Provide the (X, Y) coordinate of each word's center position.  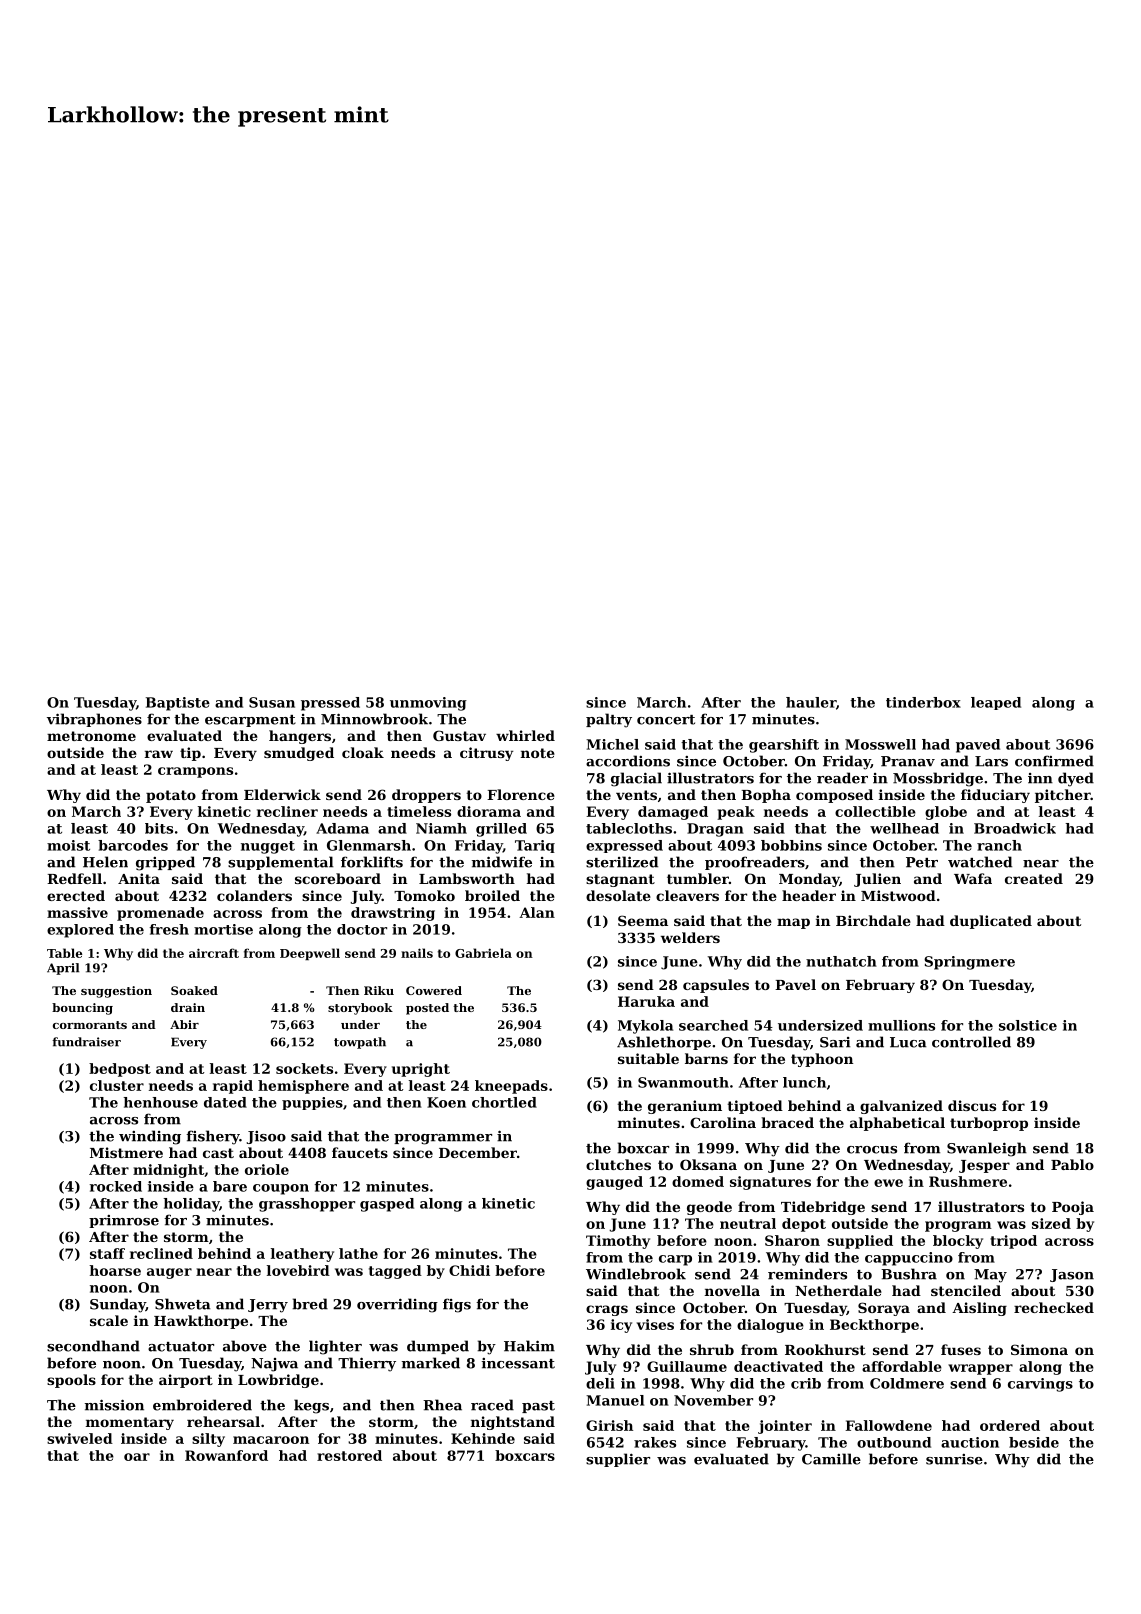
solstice (1028, 1025)
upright (421, 1070)
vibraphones (94, 720)
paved (978, 746)
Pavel (795, 984)
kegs (311, 1406)
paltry (609, 720)
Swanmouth (683, 1082)
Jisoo (266, 1137)
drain (188, 1007)
